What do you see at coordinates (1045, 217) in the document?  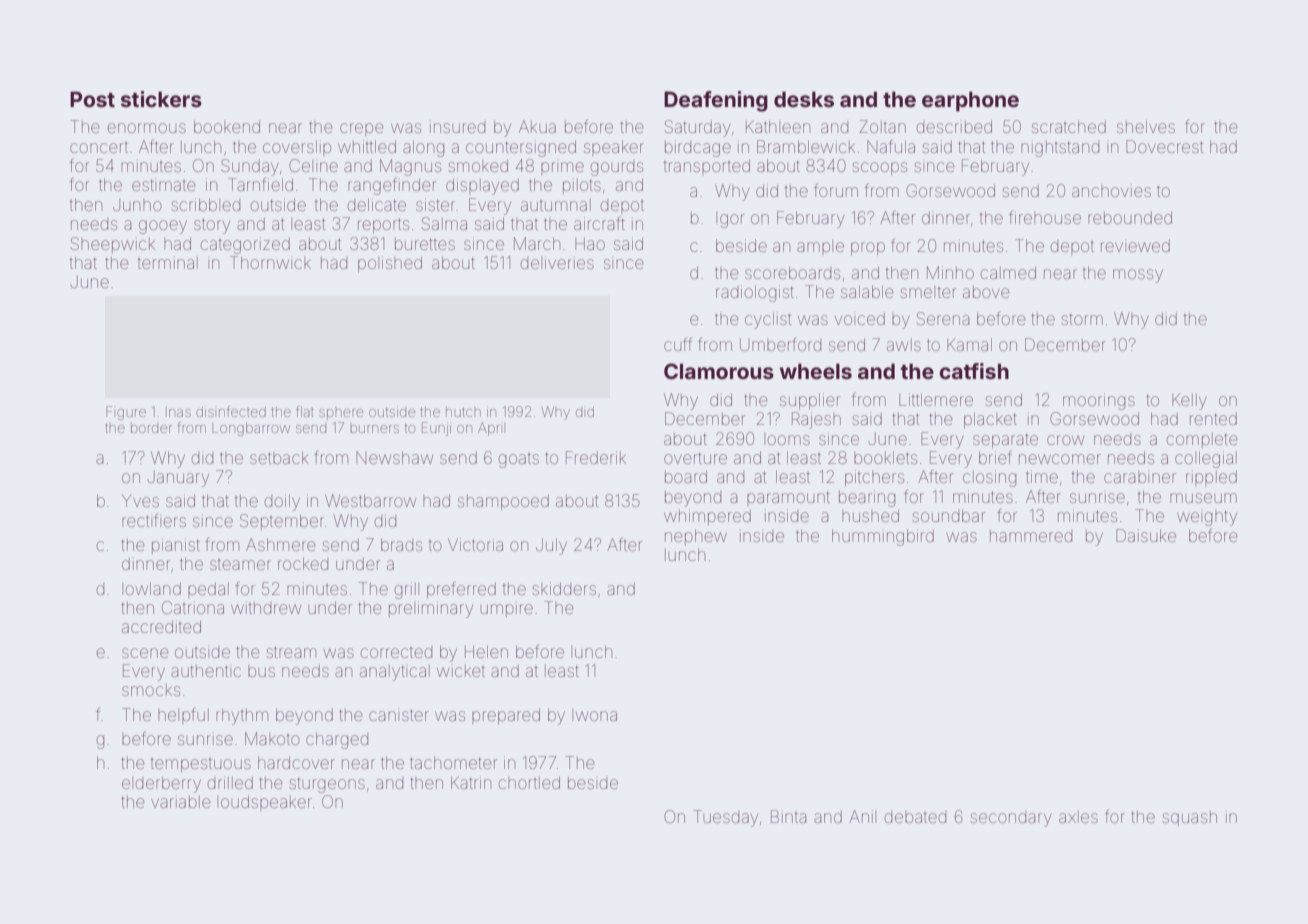 I see `firehouse` at bounding box center [1045, 217].
